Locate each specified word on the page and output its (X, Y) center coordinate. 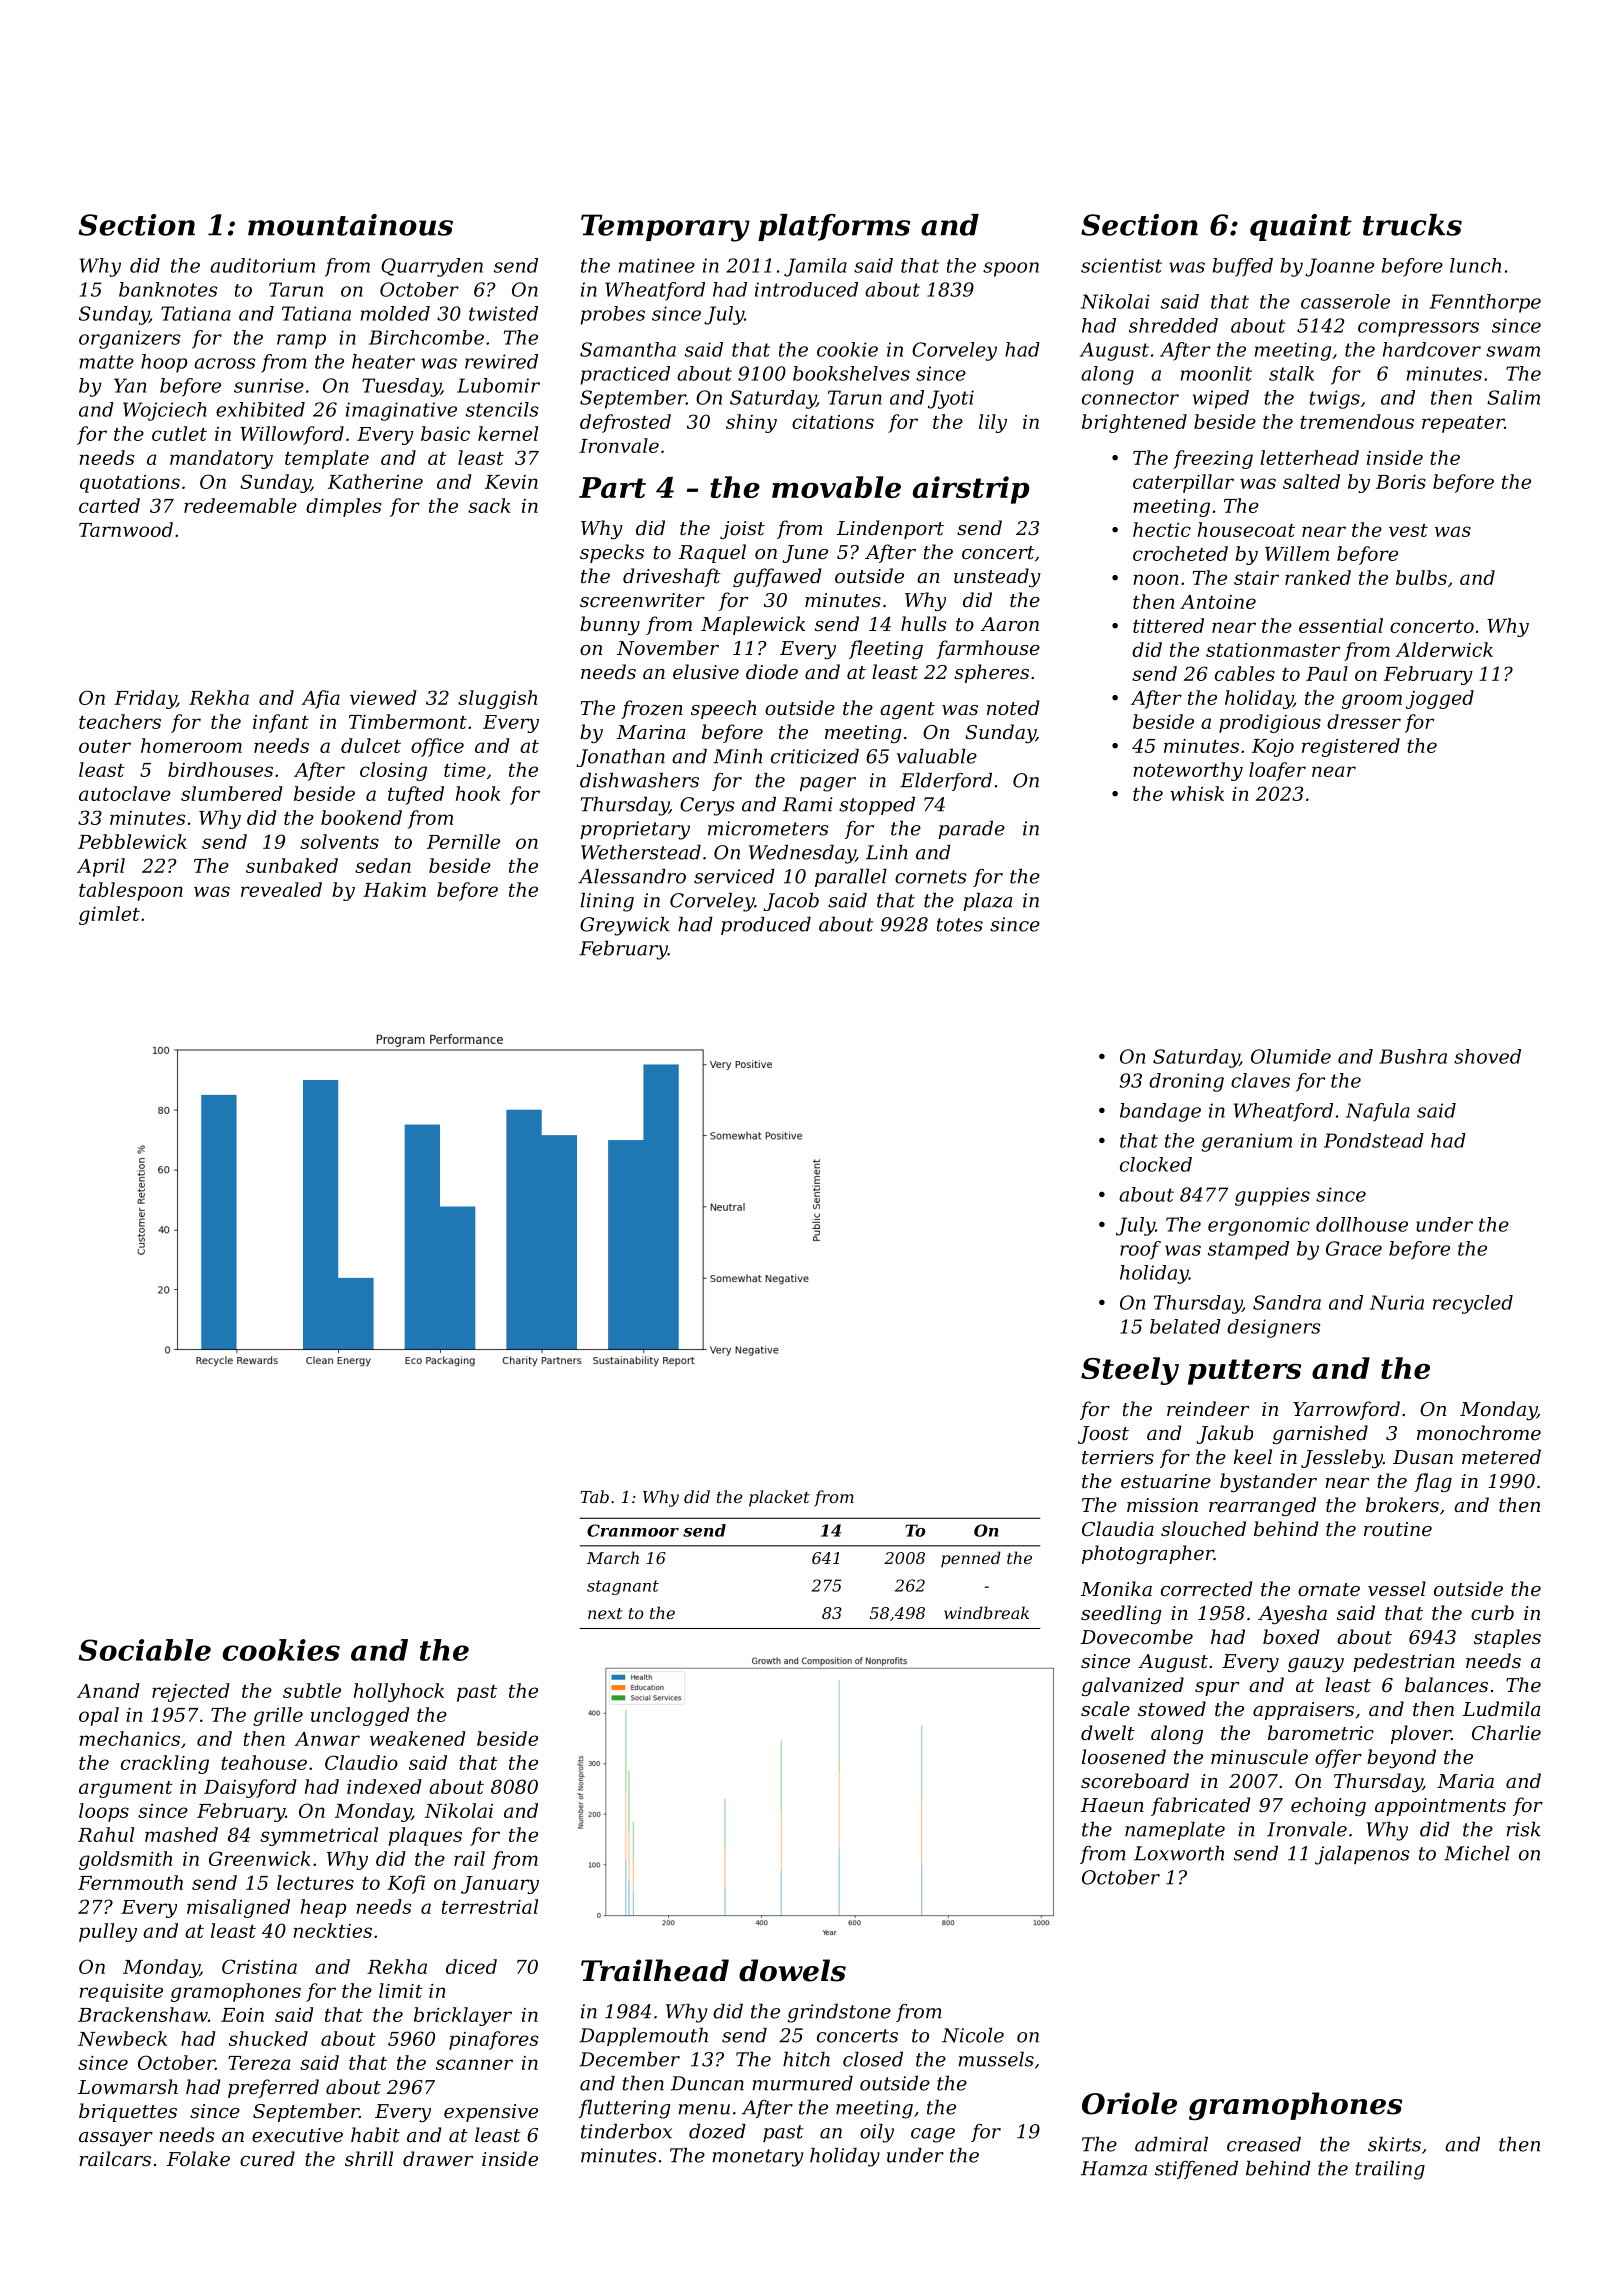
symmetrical (319, 1836)
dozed (717, 2131)
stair (1256, 578)
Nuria (1397, 1302)
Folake (198, 2158)
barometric (1321, 1732)
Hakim (394, 889)
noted (1013, 707)
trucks (1412, 225)
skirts (1394, 2144)
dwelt (1108, 1732)
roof (1140, 1250)
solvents (339, 841)
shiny (751, 423)
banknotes (168, 289)
